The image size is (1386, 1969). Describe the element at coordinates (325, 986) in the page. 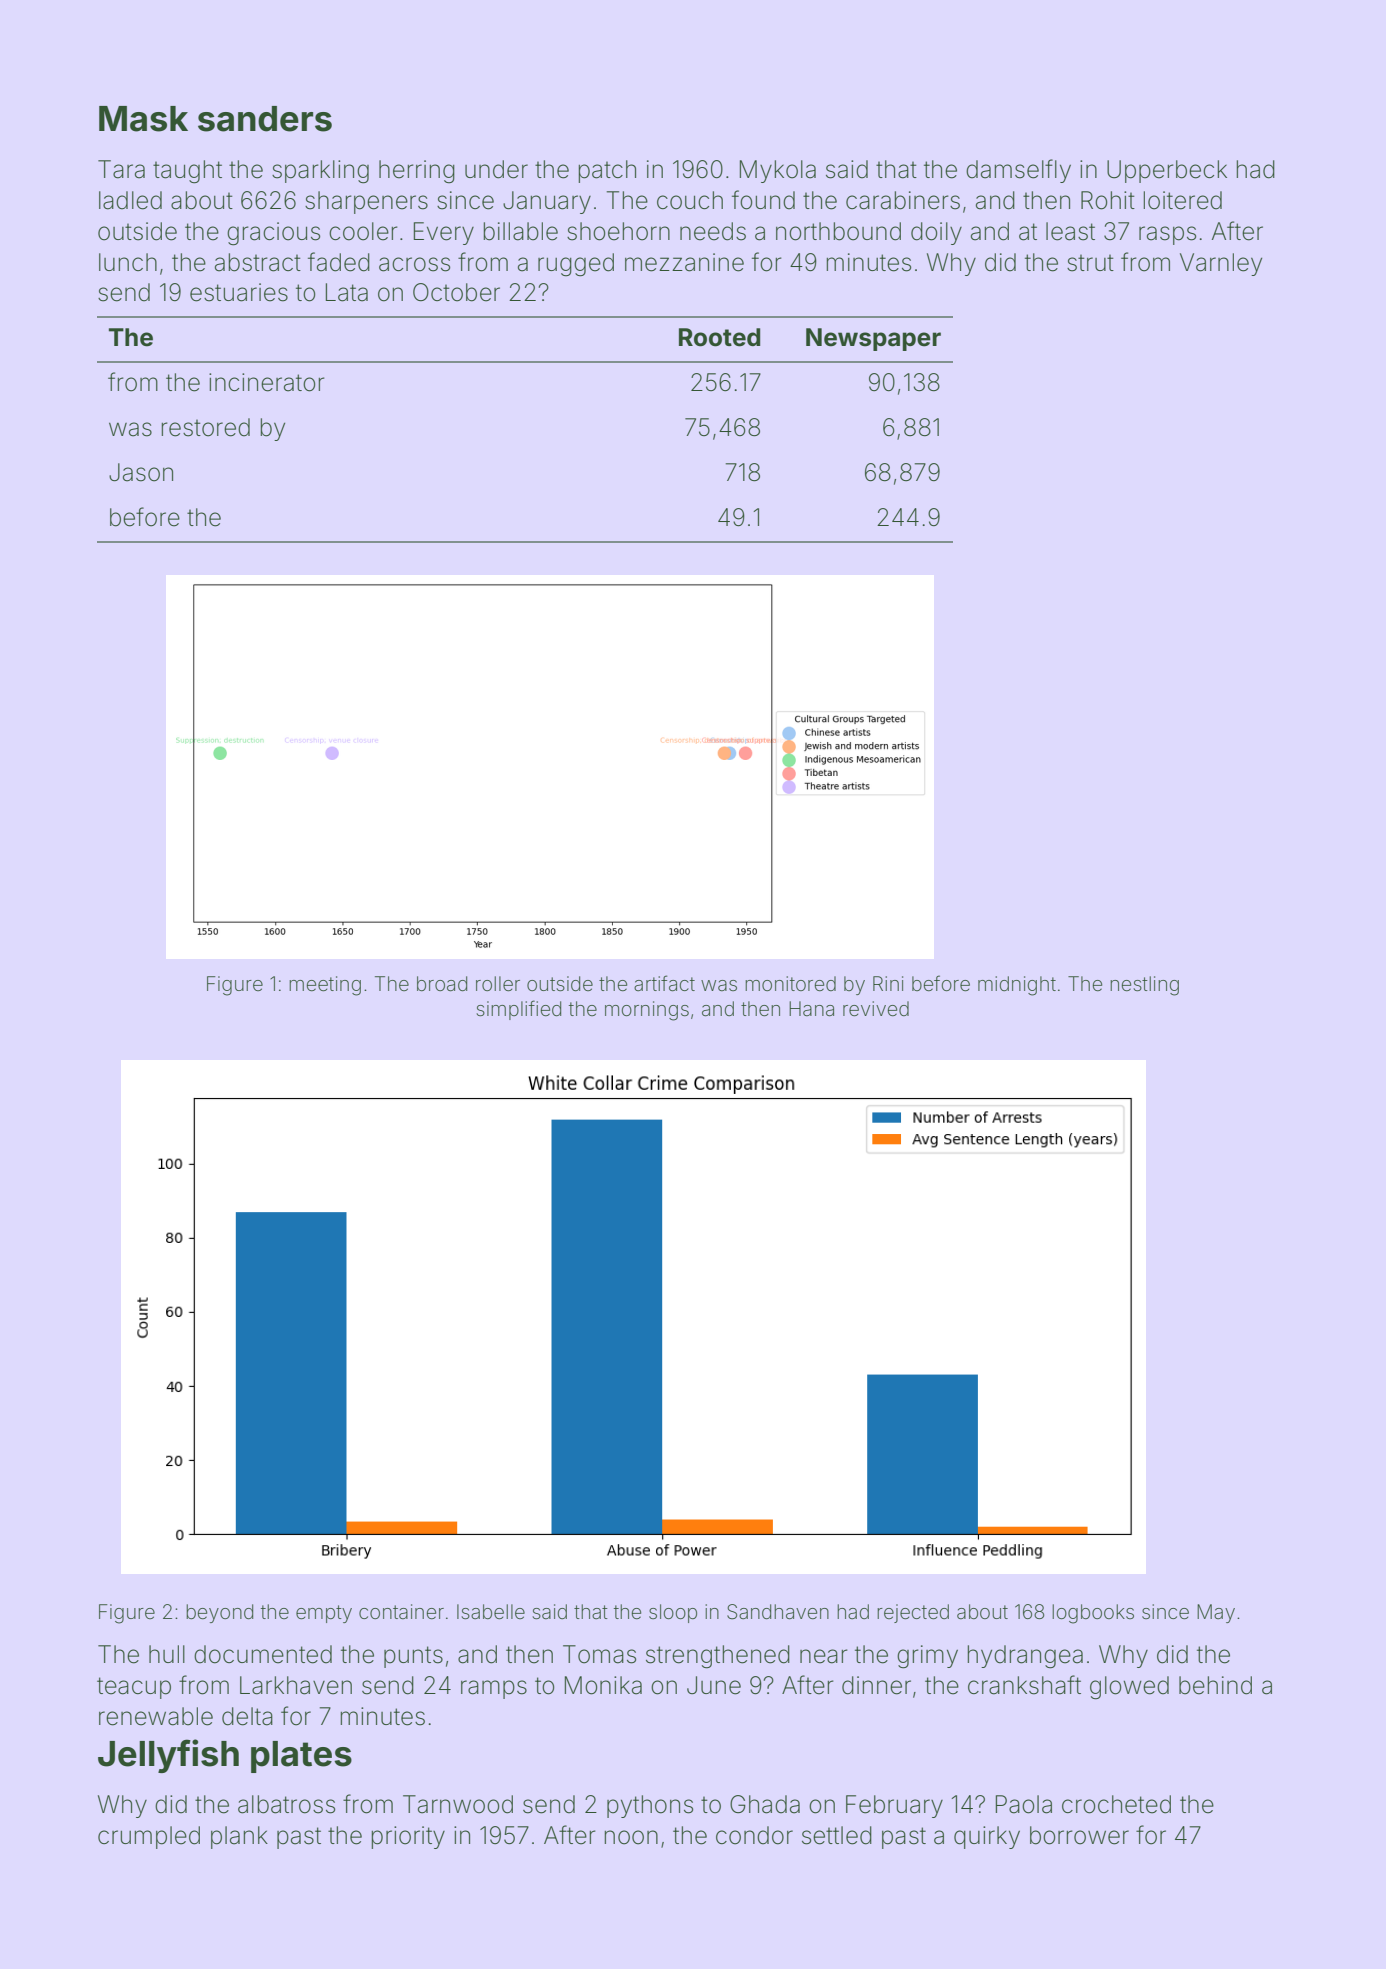

I see `meeting` at that location.
